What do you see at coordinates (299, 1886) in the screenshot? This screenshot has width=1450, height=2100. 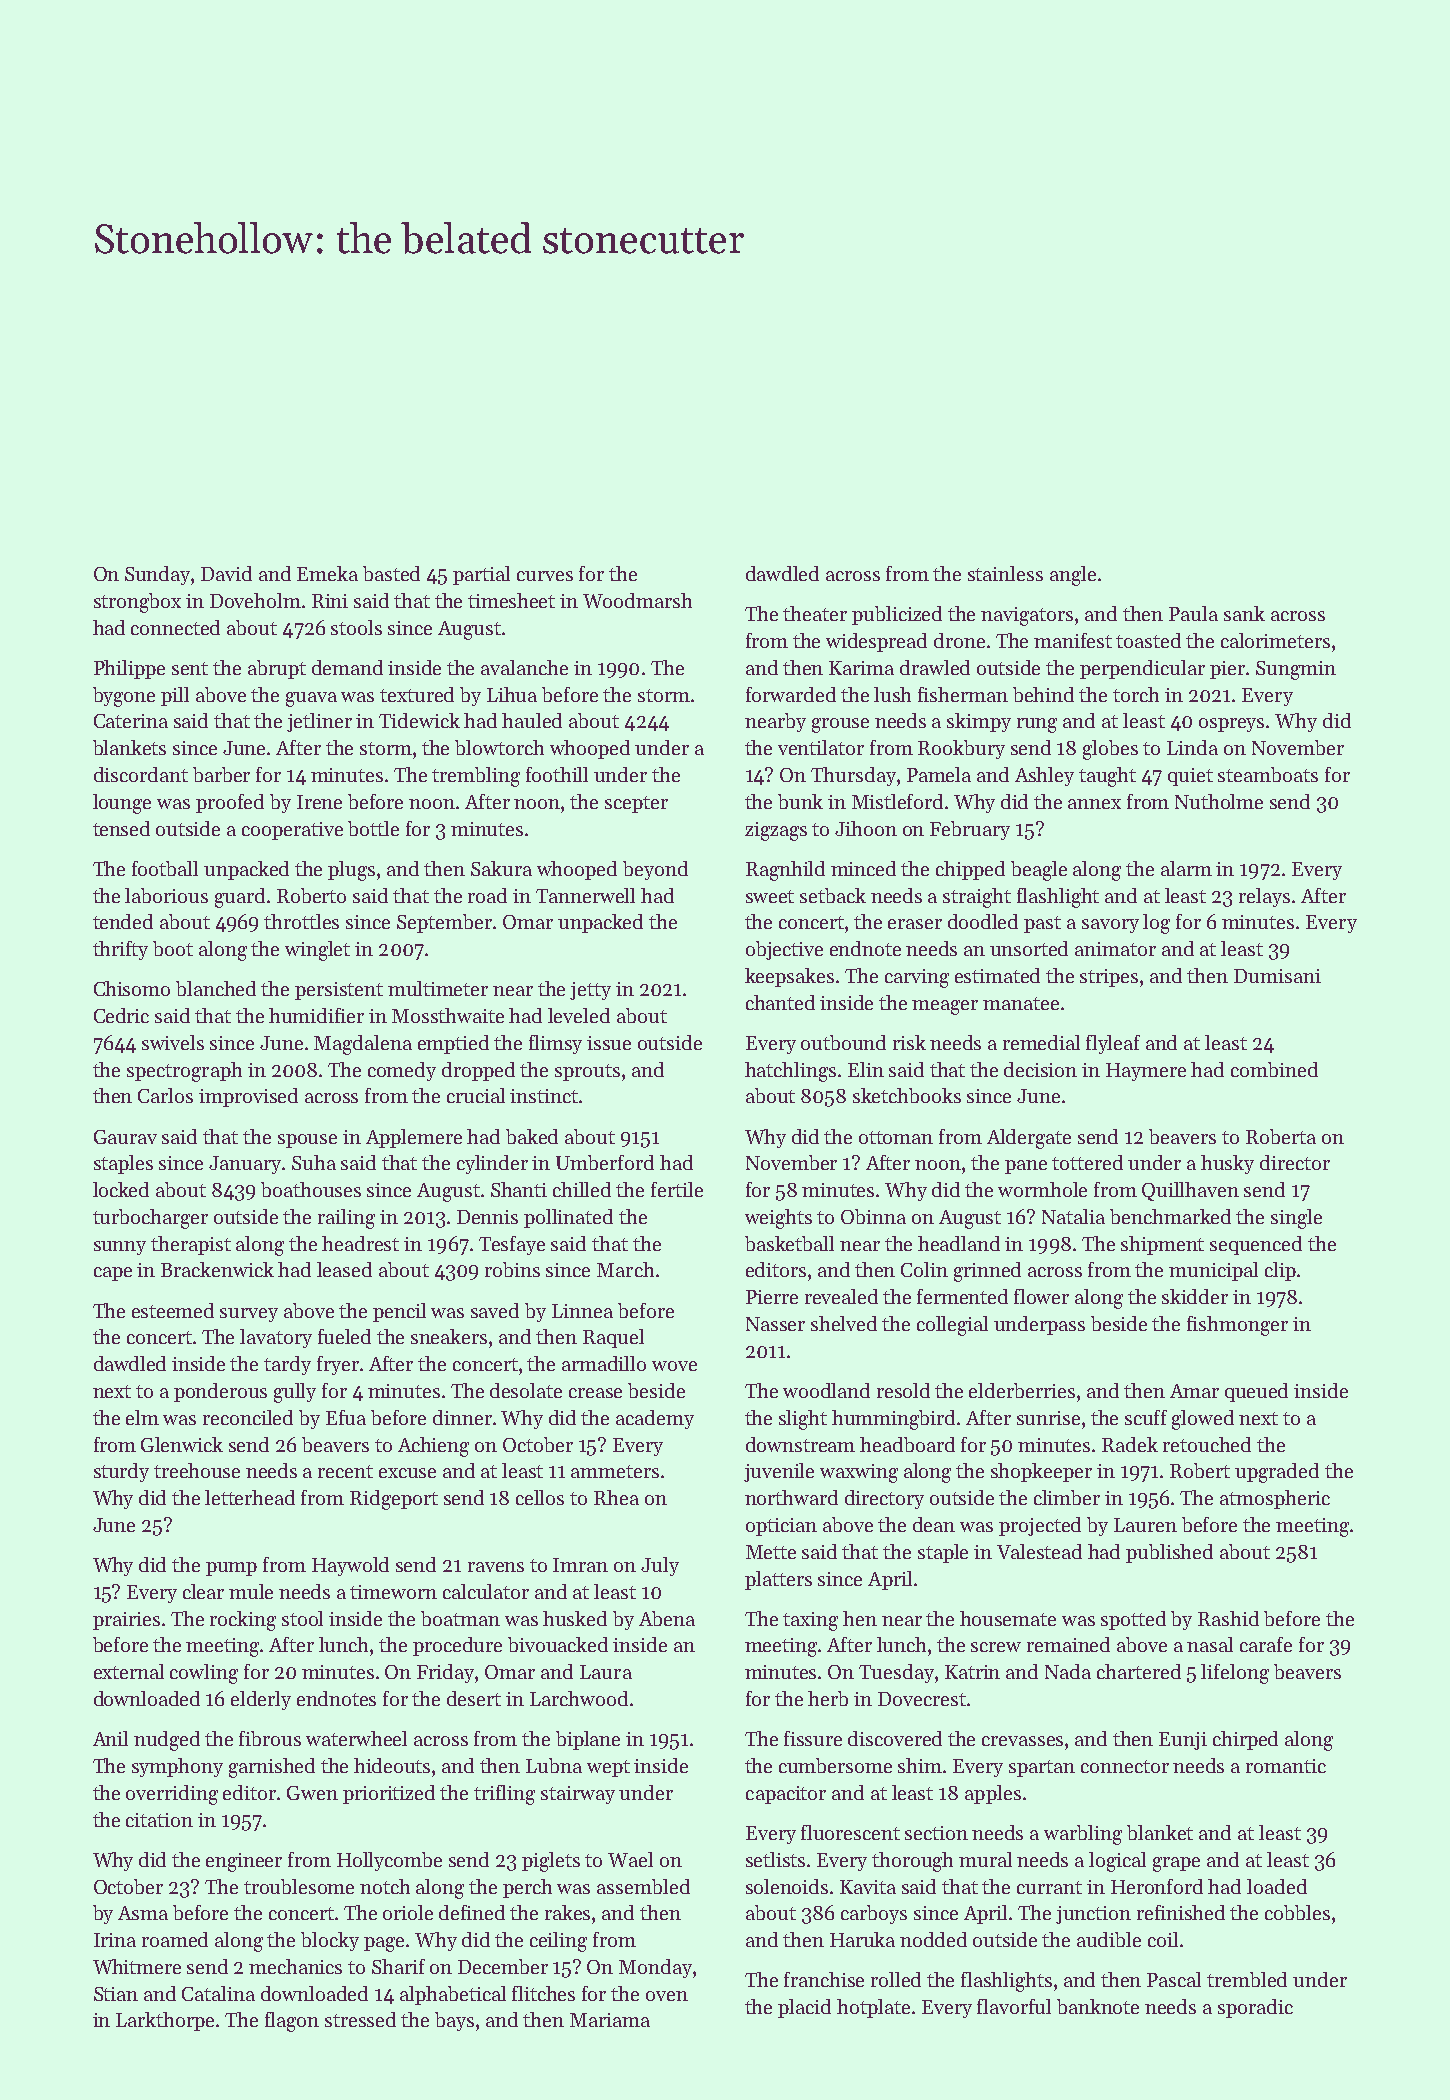 I see `troublesome` at bounding box center [299, 1886].
